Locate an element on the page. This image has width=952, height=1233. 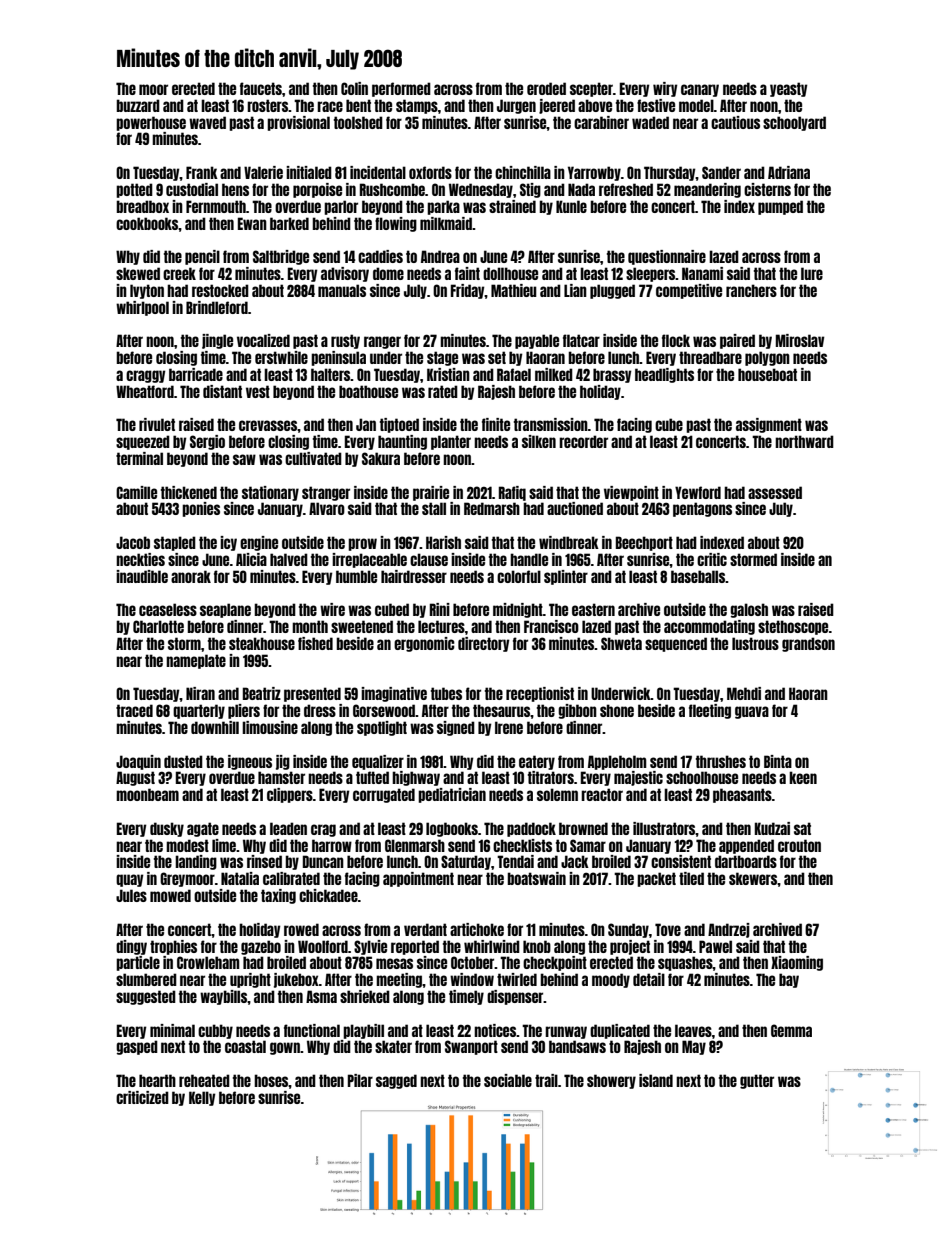
peninsula is located at coordinates (338, 358).
